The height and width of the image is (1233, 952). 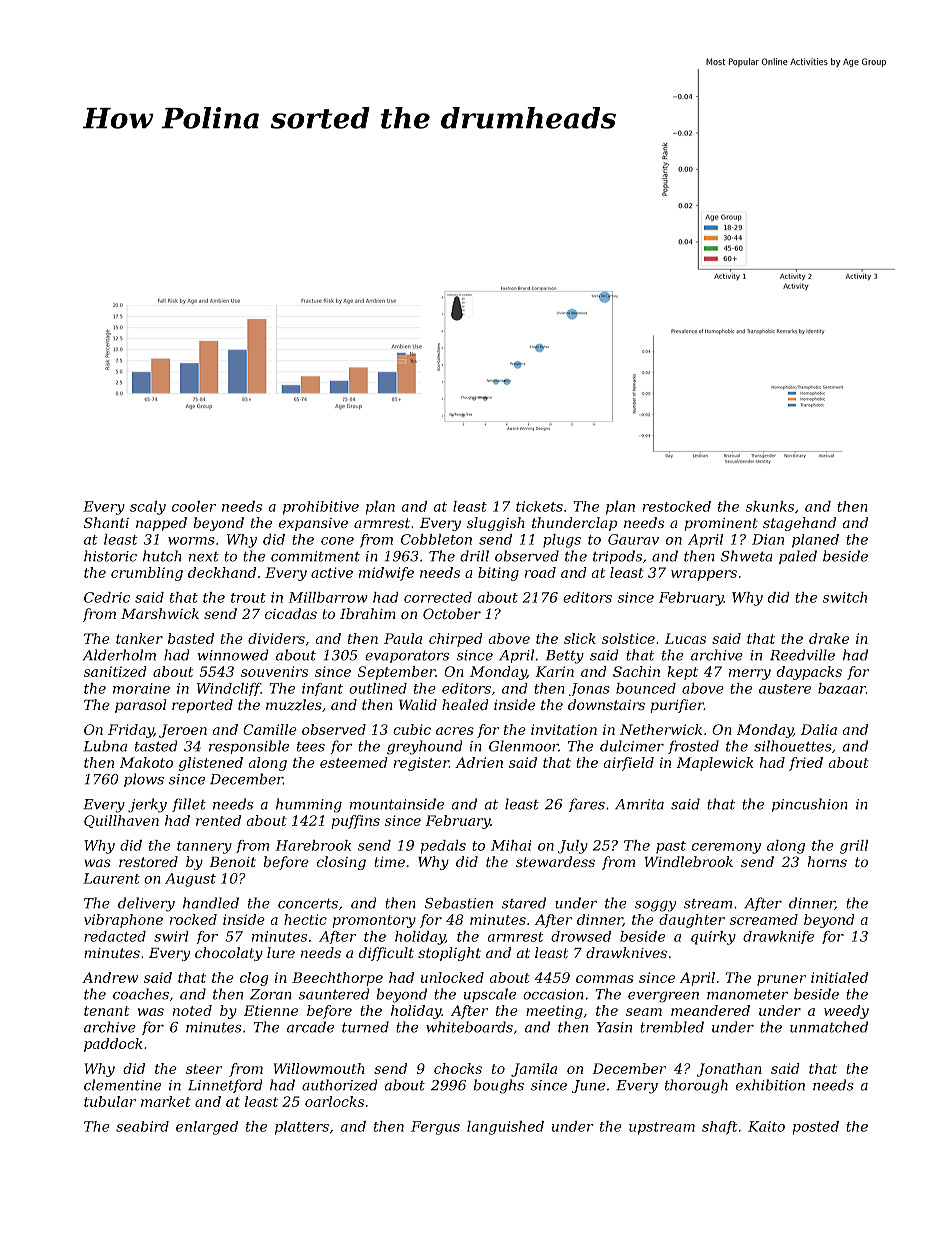 I want to click on Sebastien, so click(x=459, y=903).
